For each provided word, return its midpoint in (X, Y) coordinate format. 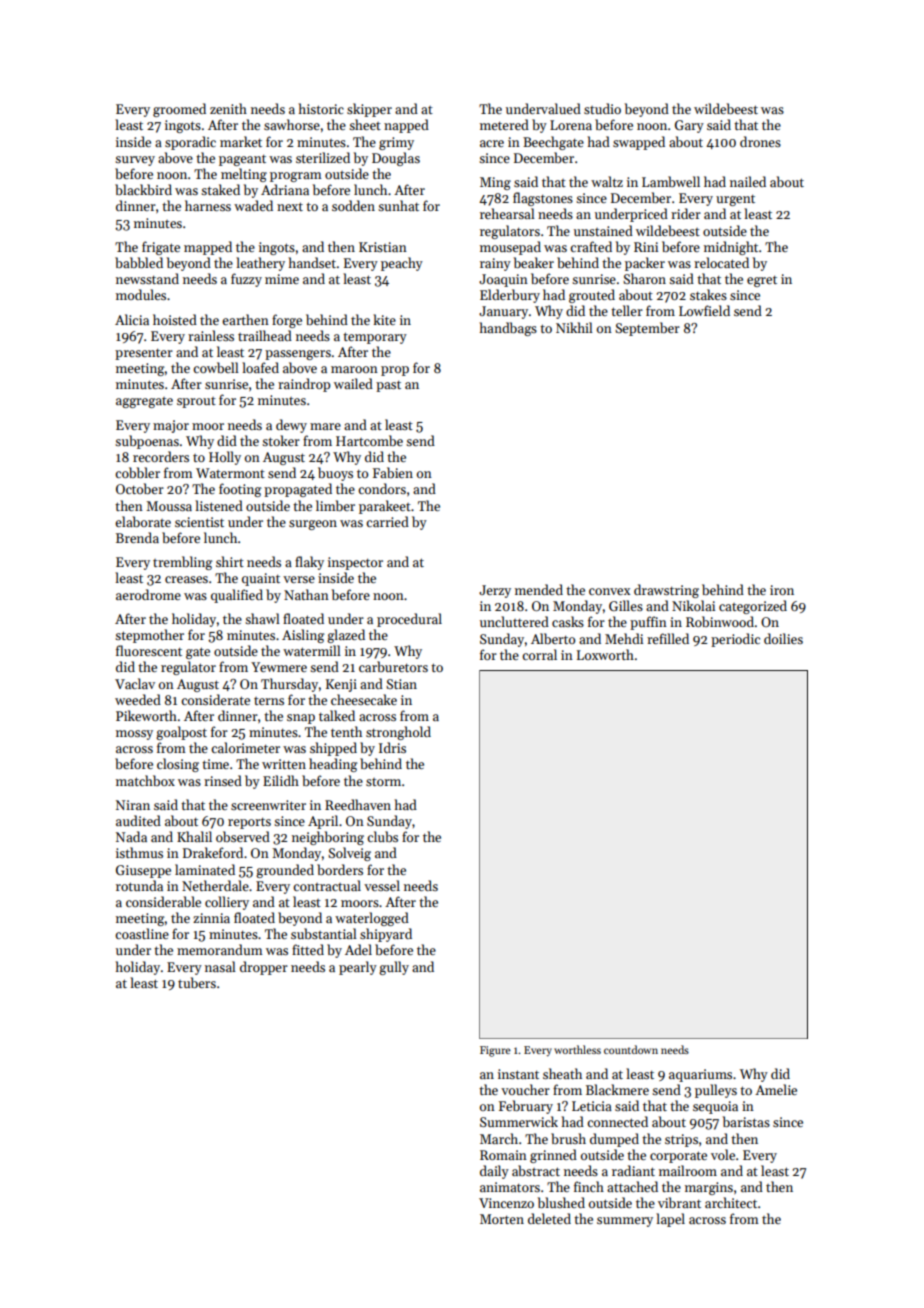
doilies (783, 638)
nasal (220, 966)
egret (762, 281)
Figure (495, 1051)
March (499, 1138)
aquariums (700, 1075)
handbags (508, 329)
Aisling (303, 636)
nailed (748, 181)
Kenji (341, 685)
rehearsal (507, 213)
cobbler (137, 472)
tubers (197, 982)
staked (220, 189)
